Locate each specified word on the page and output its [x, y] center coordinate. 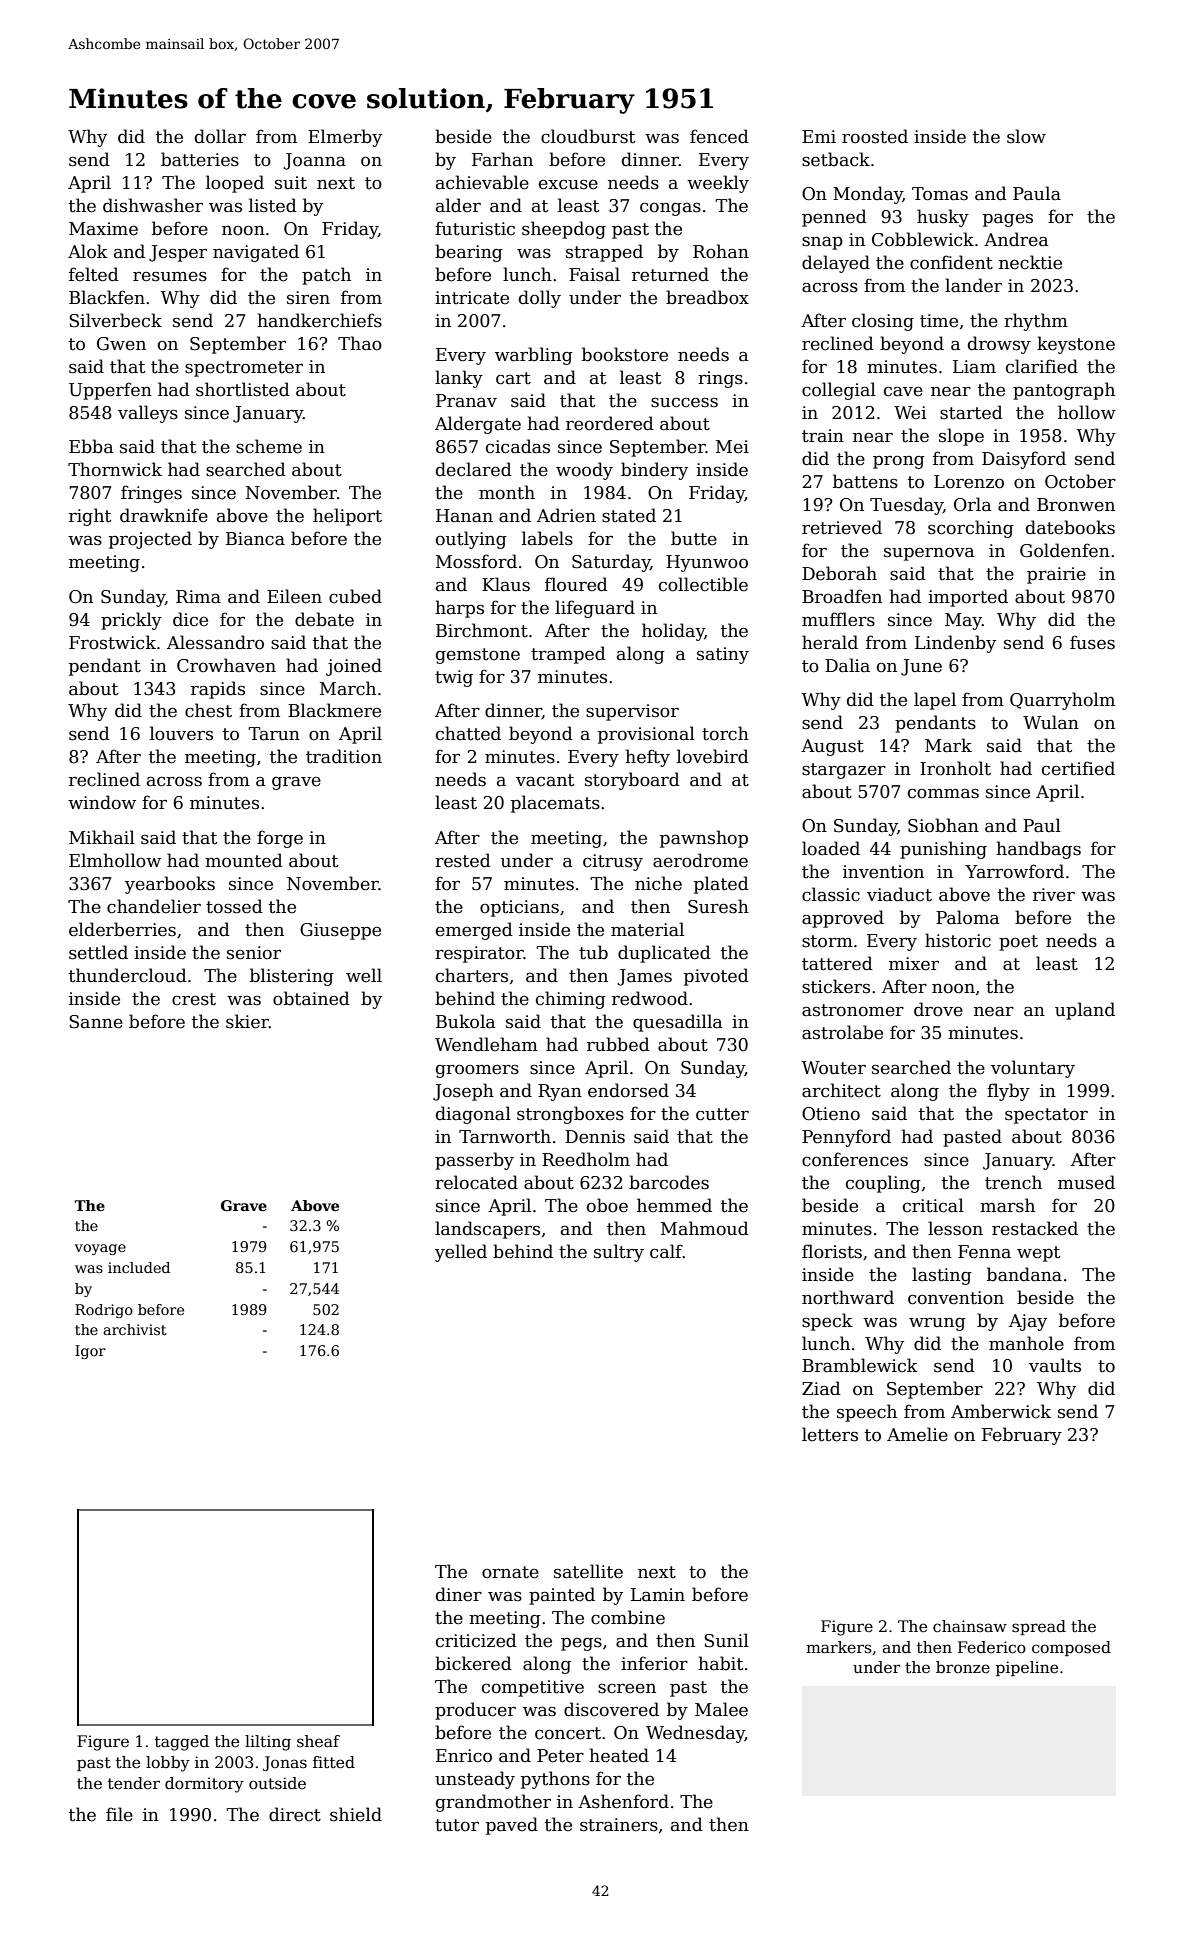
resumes [170, 277]
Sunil [726, 1640]
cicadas [518, 446]
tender [134, 1783]
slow [1026, 136]
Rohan [721, 251]
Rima [198, 597]
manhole [1026, 1343]
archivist [135, 1329]
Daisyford [1024, 460]
